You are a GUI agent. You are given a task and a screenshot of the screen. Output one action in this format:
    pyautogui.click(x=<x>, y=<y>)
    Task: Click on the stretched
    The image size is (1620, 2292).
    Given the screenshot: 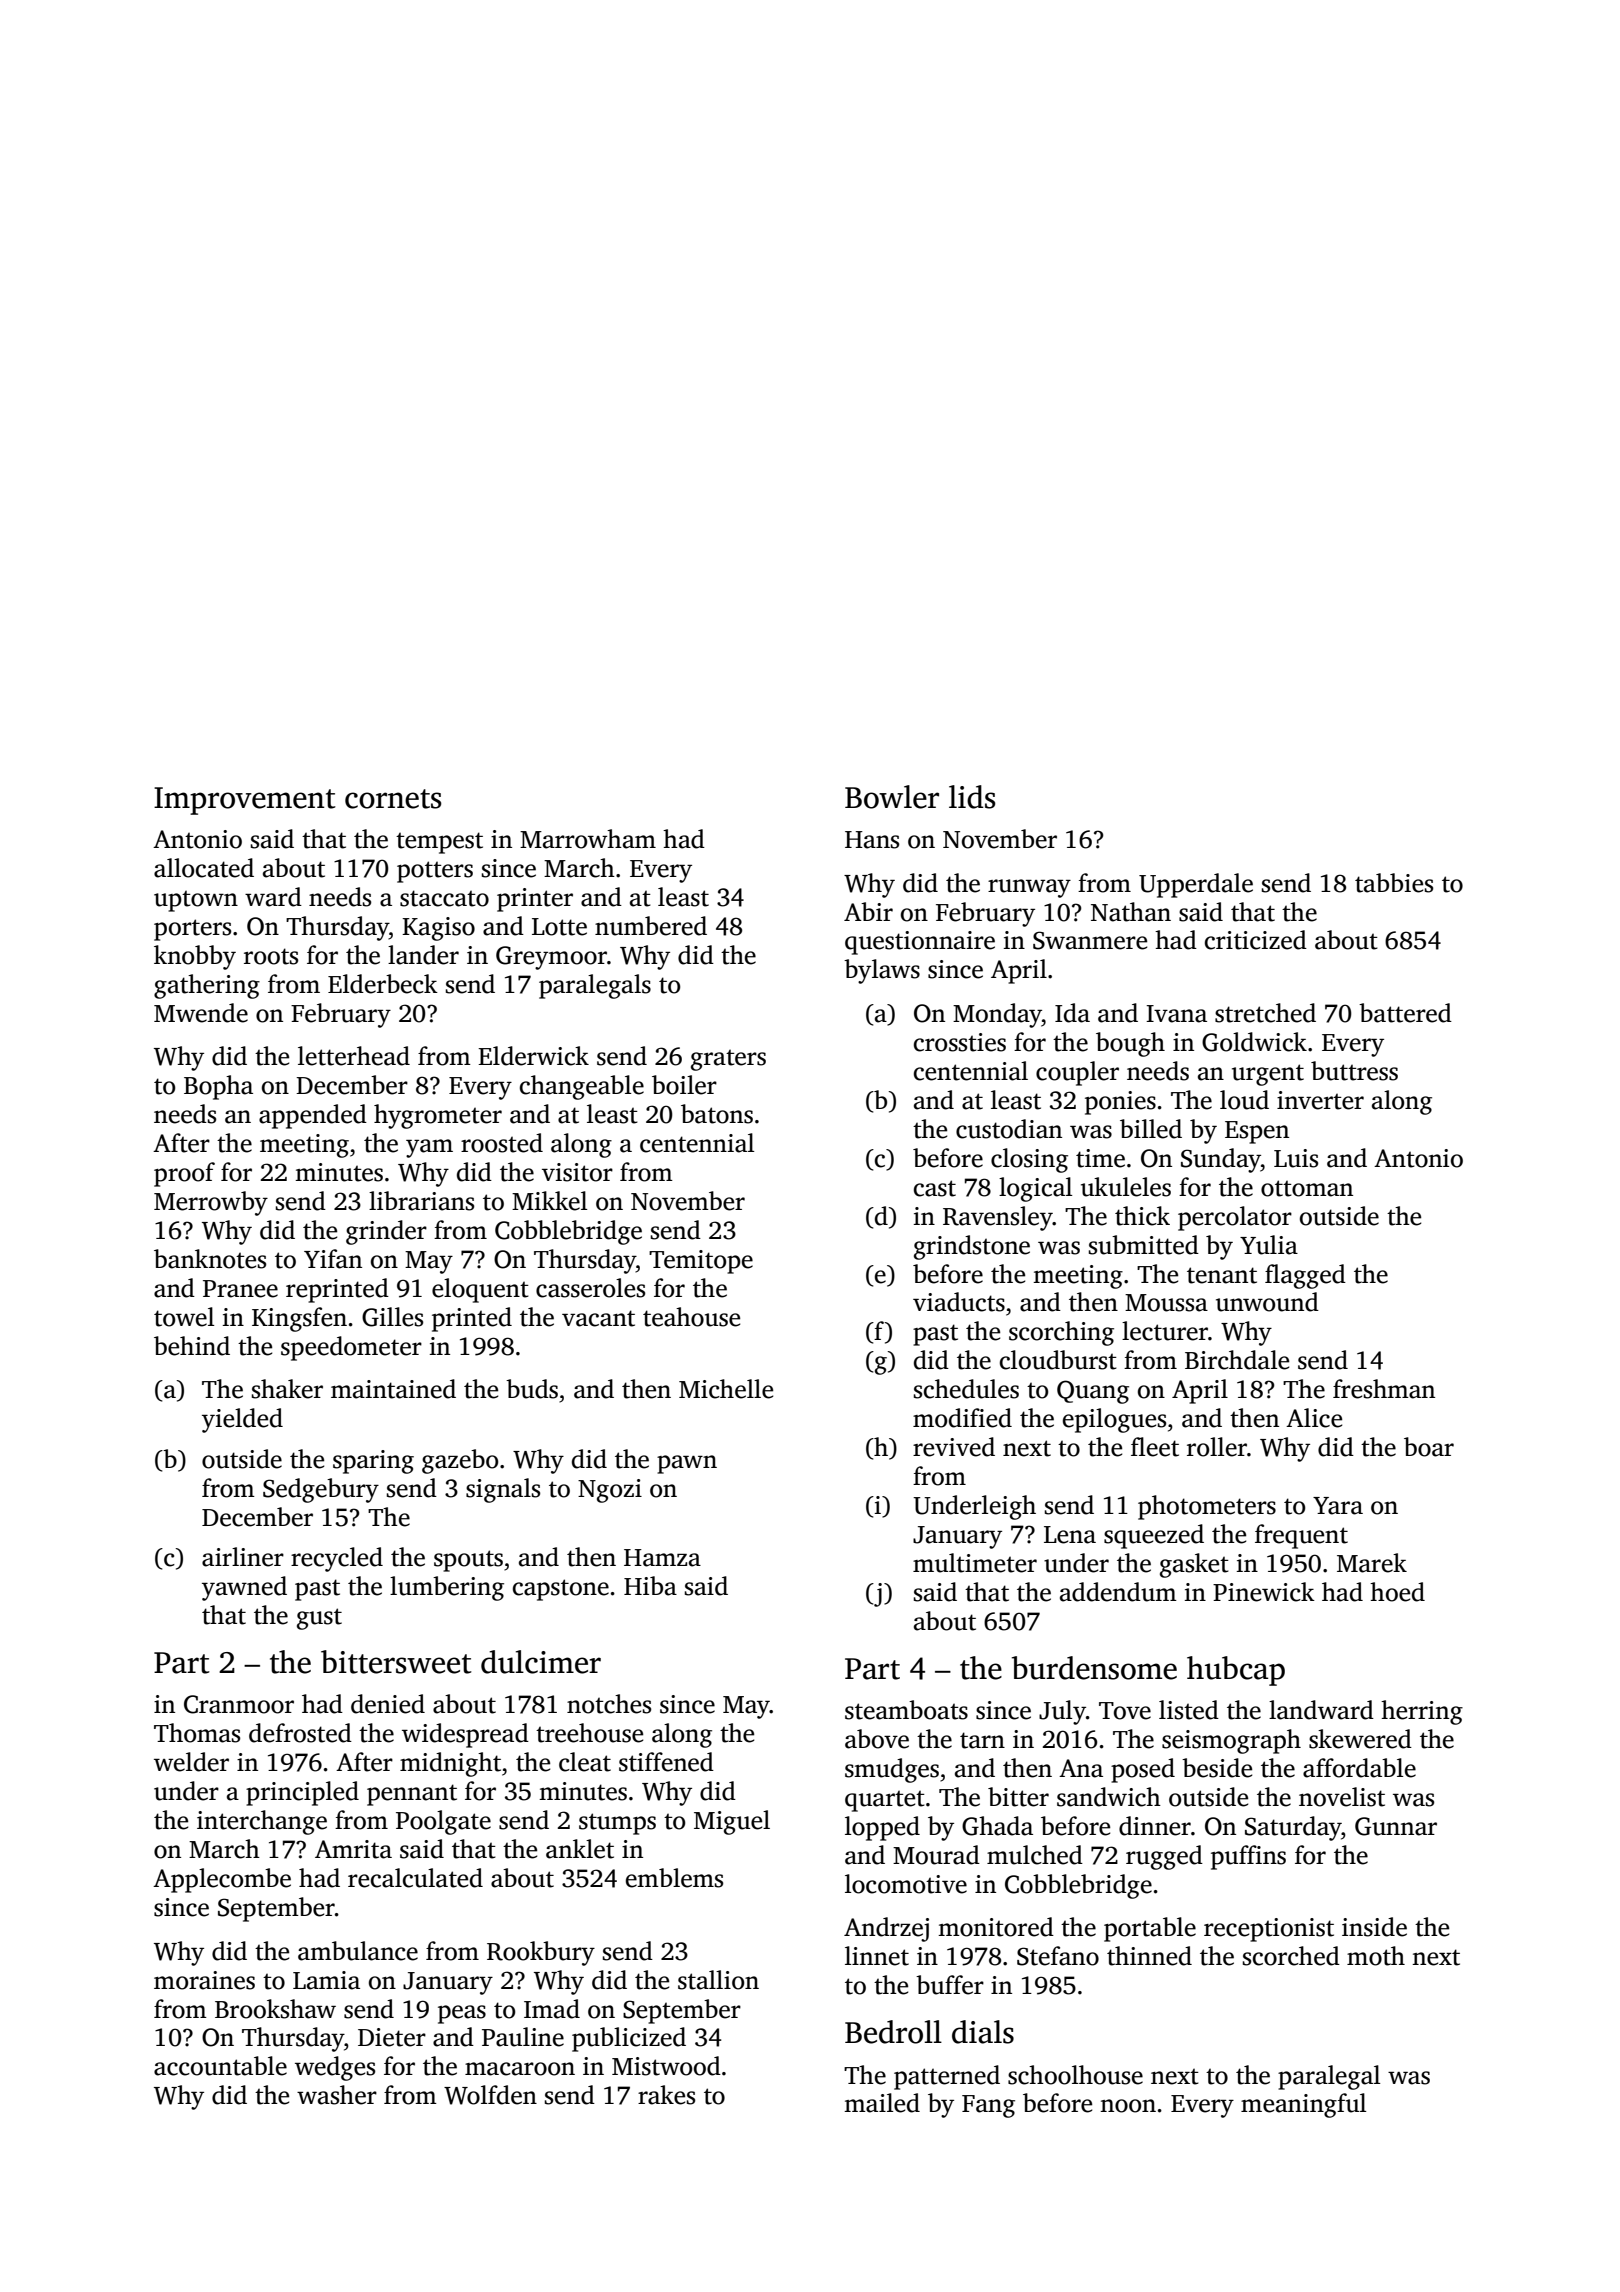 What is the action you would take?
    pyautogui.click(x=1265, y=1013)
